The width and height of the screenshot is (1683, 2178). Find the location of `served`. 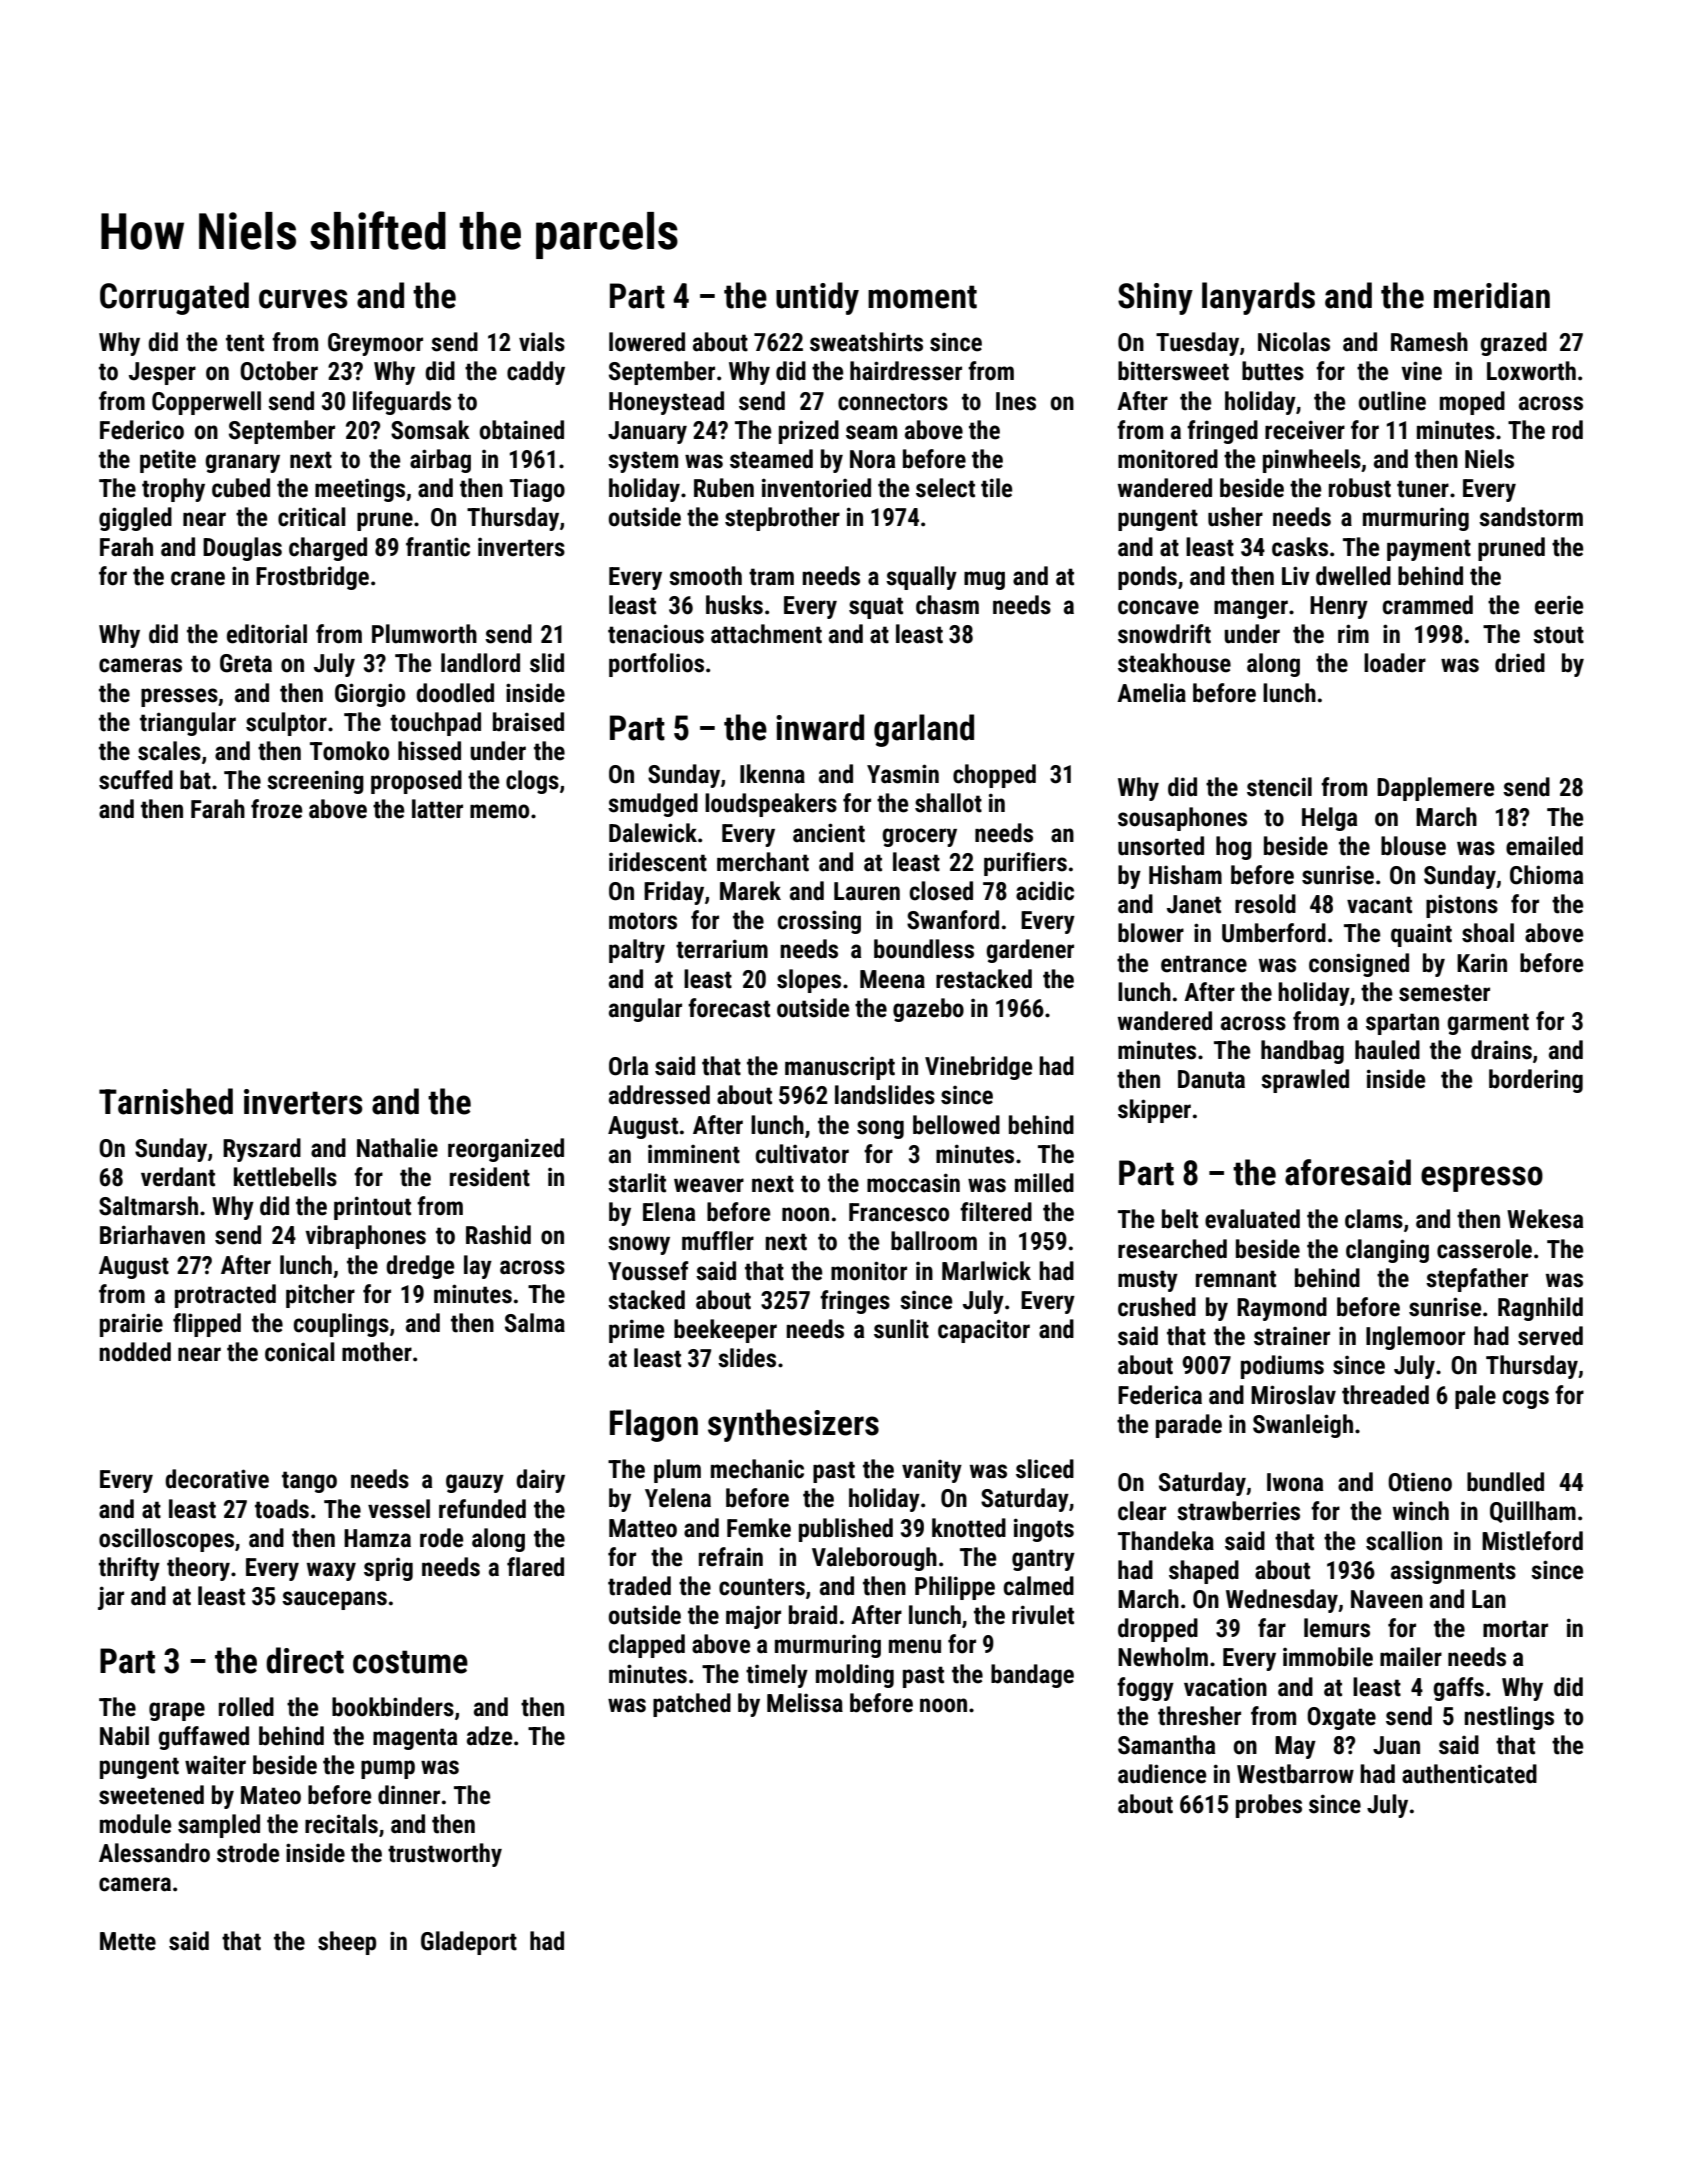

served is located at coordinates (1550, 1336).
